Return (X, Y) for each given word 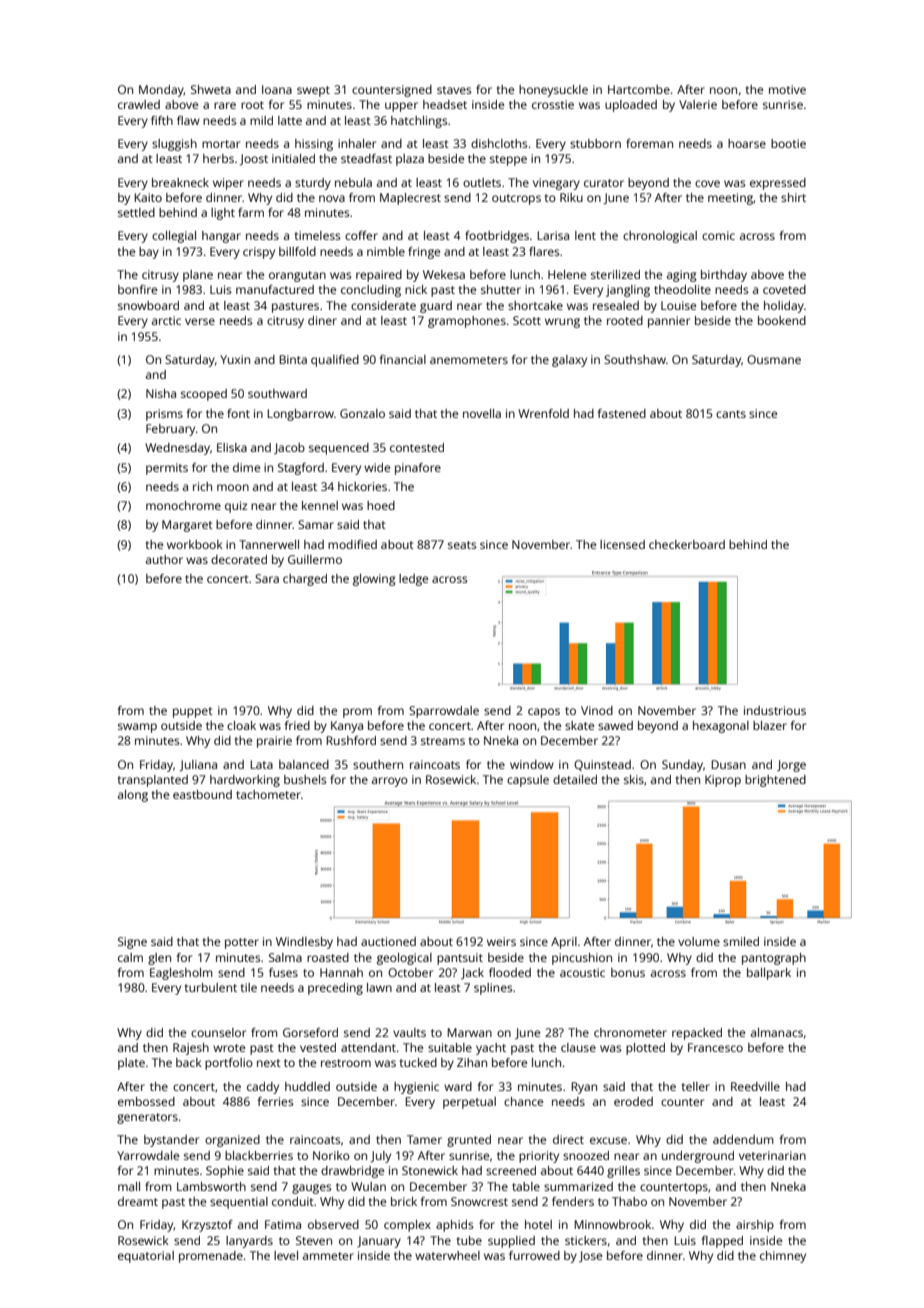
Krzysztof (207, 1226)
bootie (788, 143)
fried (297, 725)
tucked (418, 1062)
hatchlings (419, 122)
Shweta (211, 89)
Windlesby (304, 943)
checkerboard (687, 544)
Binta (293, 359)
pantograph (774, 959)
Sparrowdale (444, 712)
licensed (622, 544)
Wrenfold (543, 413)
